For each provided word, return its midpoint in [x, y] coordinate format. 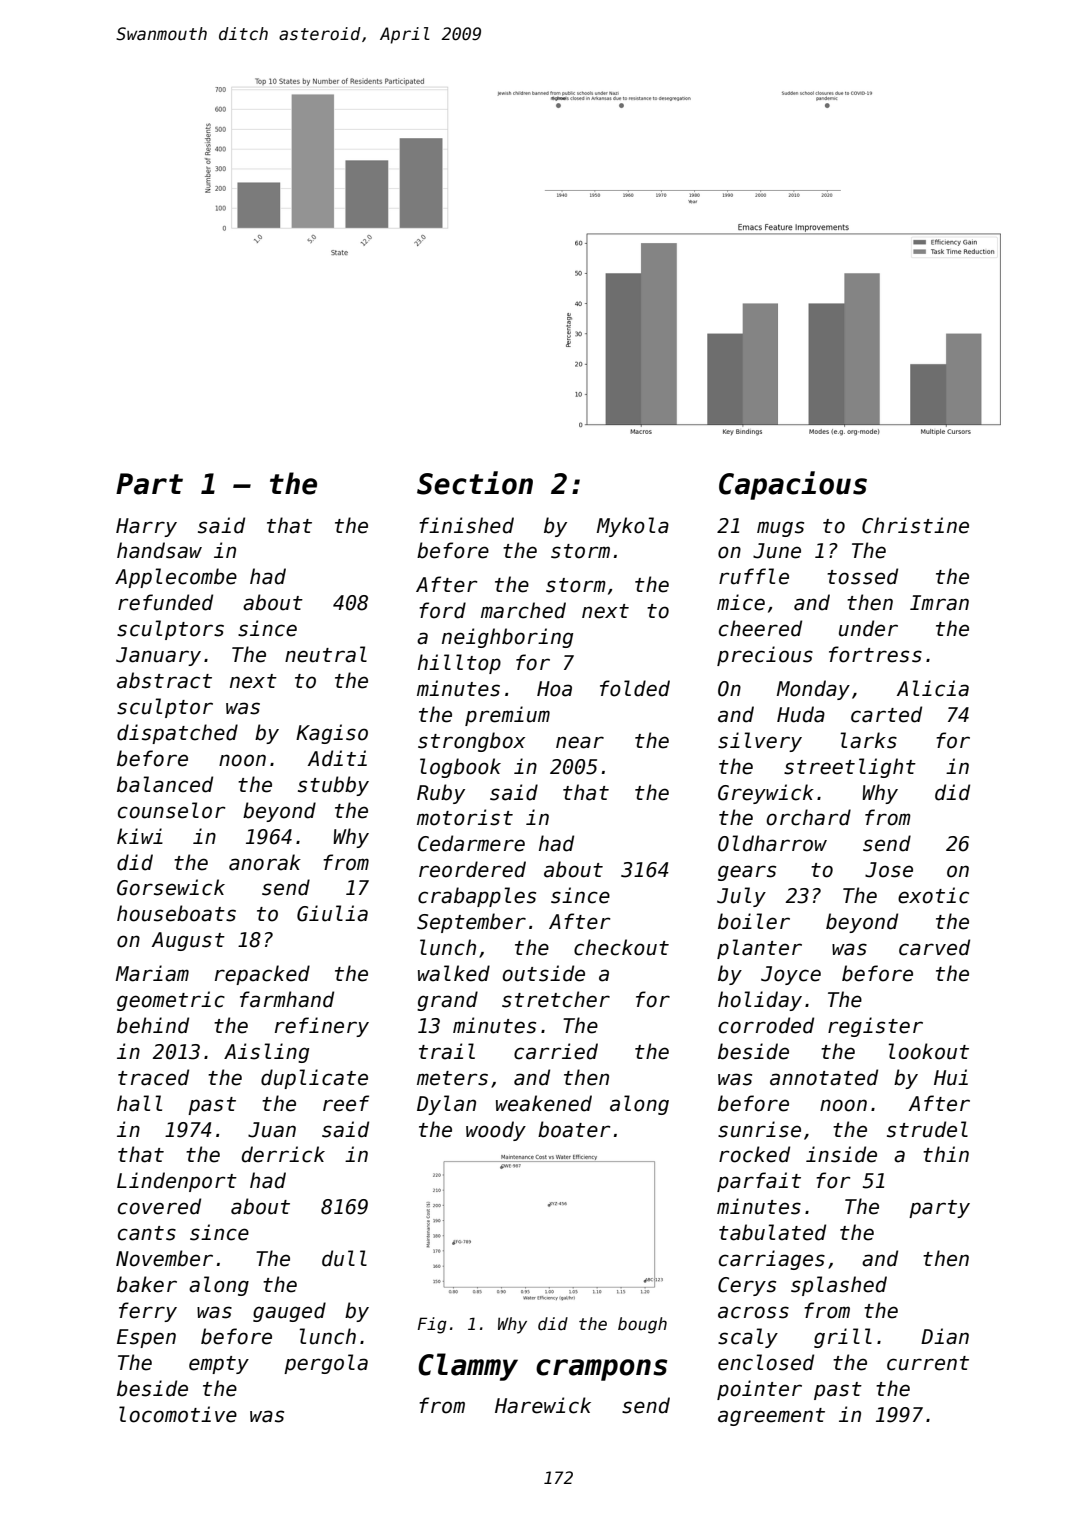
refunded [165, 602]
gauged [289, 1312]
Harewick [543, 1405]
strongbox [471, 742]
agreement [771, 1417]
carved [934, 947]
